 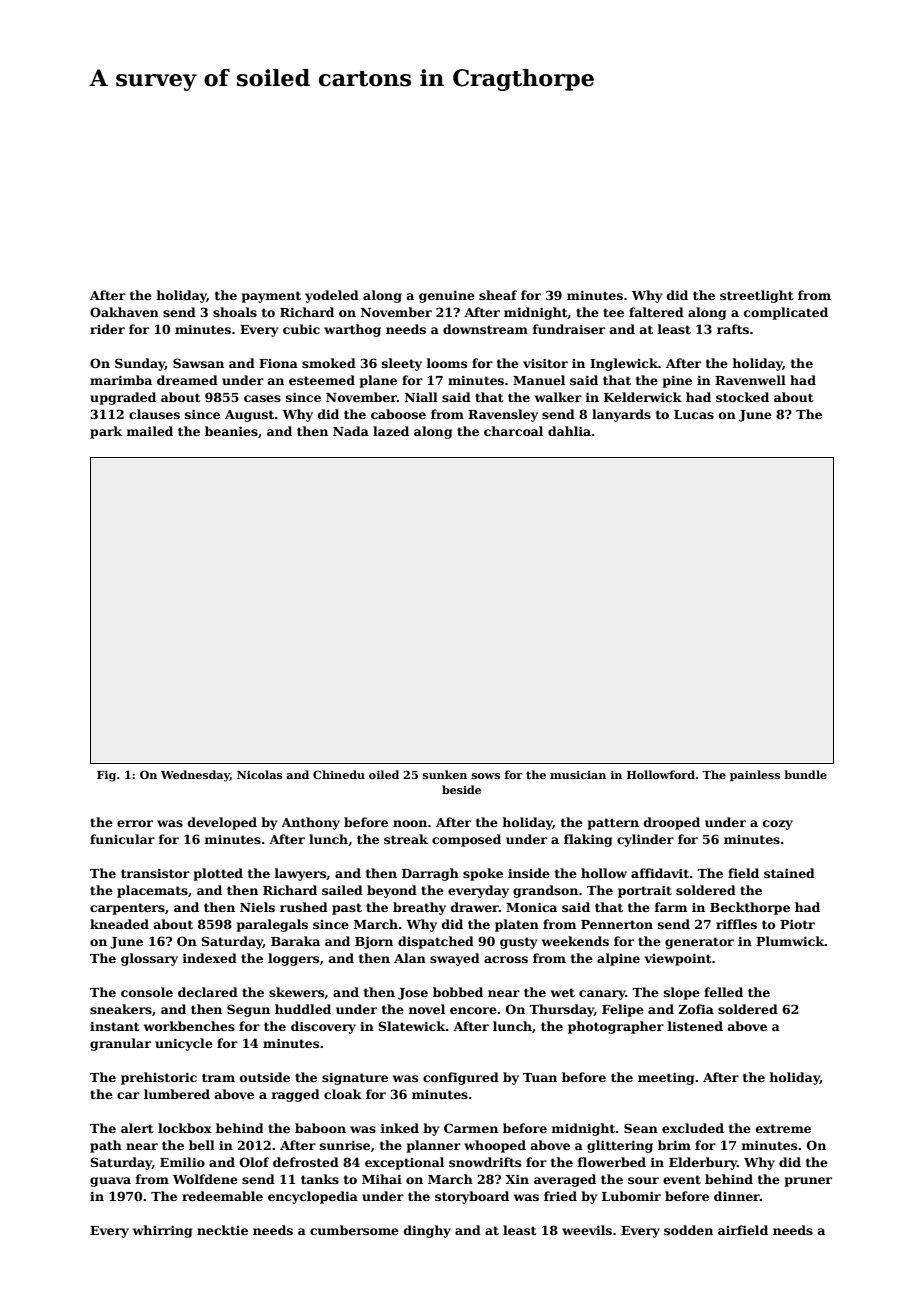 What do you see at coordinates (271, 297) in the screenshot?
I see `payment` at bounding box center [271, 297].
